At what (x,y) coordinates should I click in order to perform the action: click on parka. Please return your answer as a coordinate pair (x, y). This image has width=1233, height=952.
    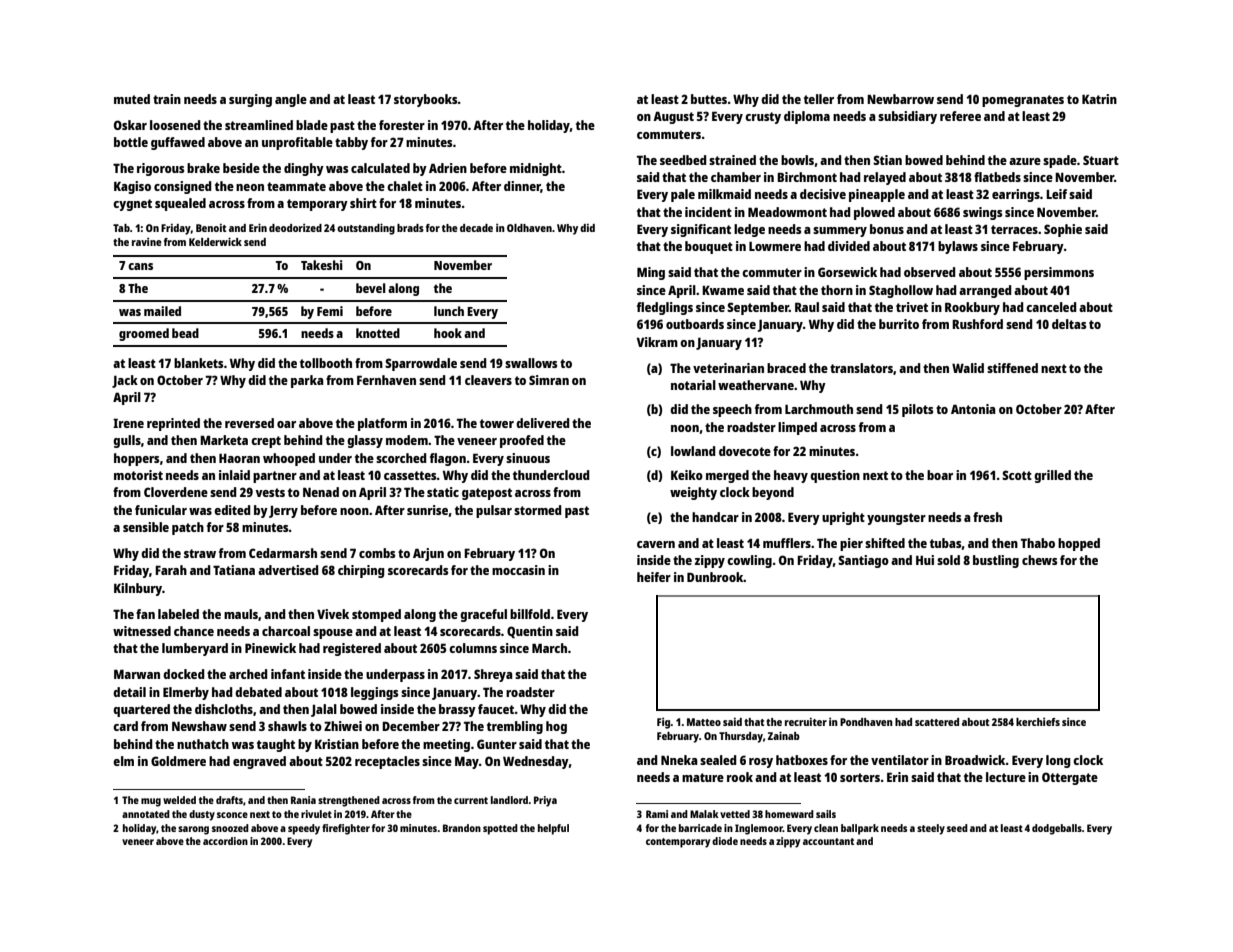
    Looking at the image, I should click on (307, 381).
